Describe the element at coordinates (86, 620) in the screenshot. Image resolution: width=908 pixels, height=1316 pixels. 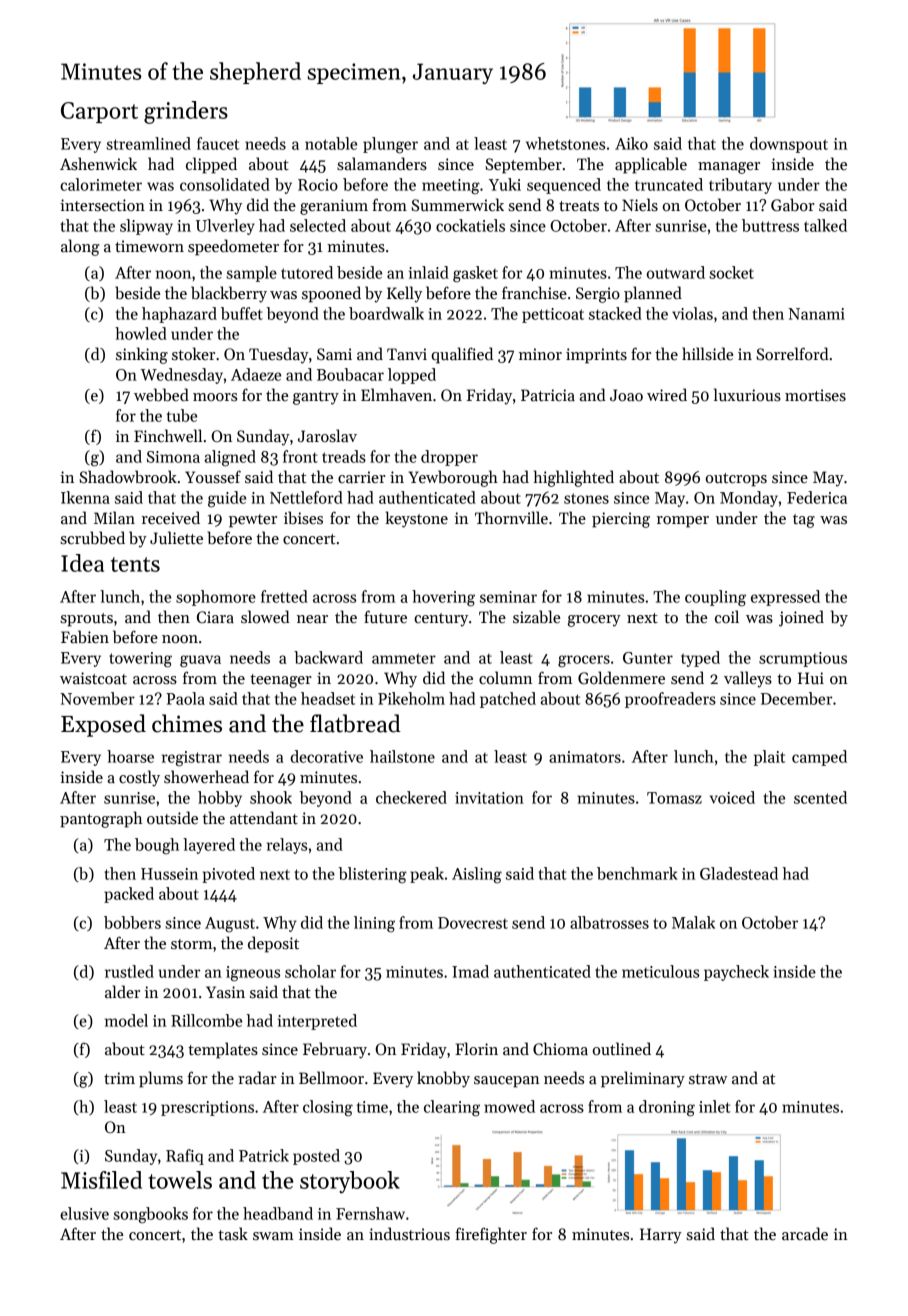
I see `sprouts` at that location.
